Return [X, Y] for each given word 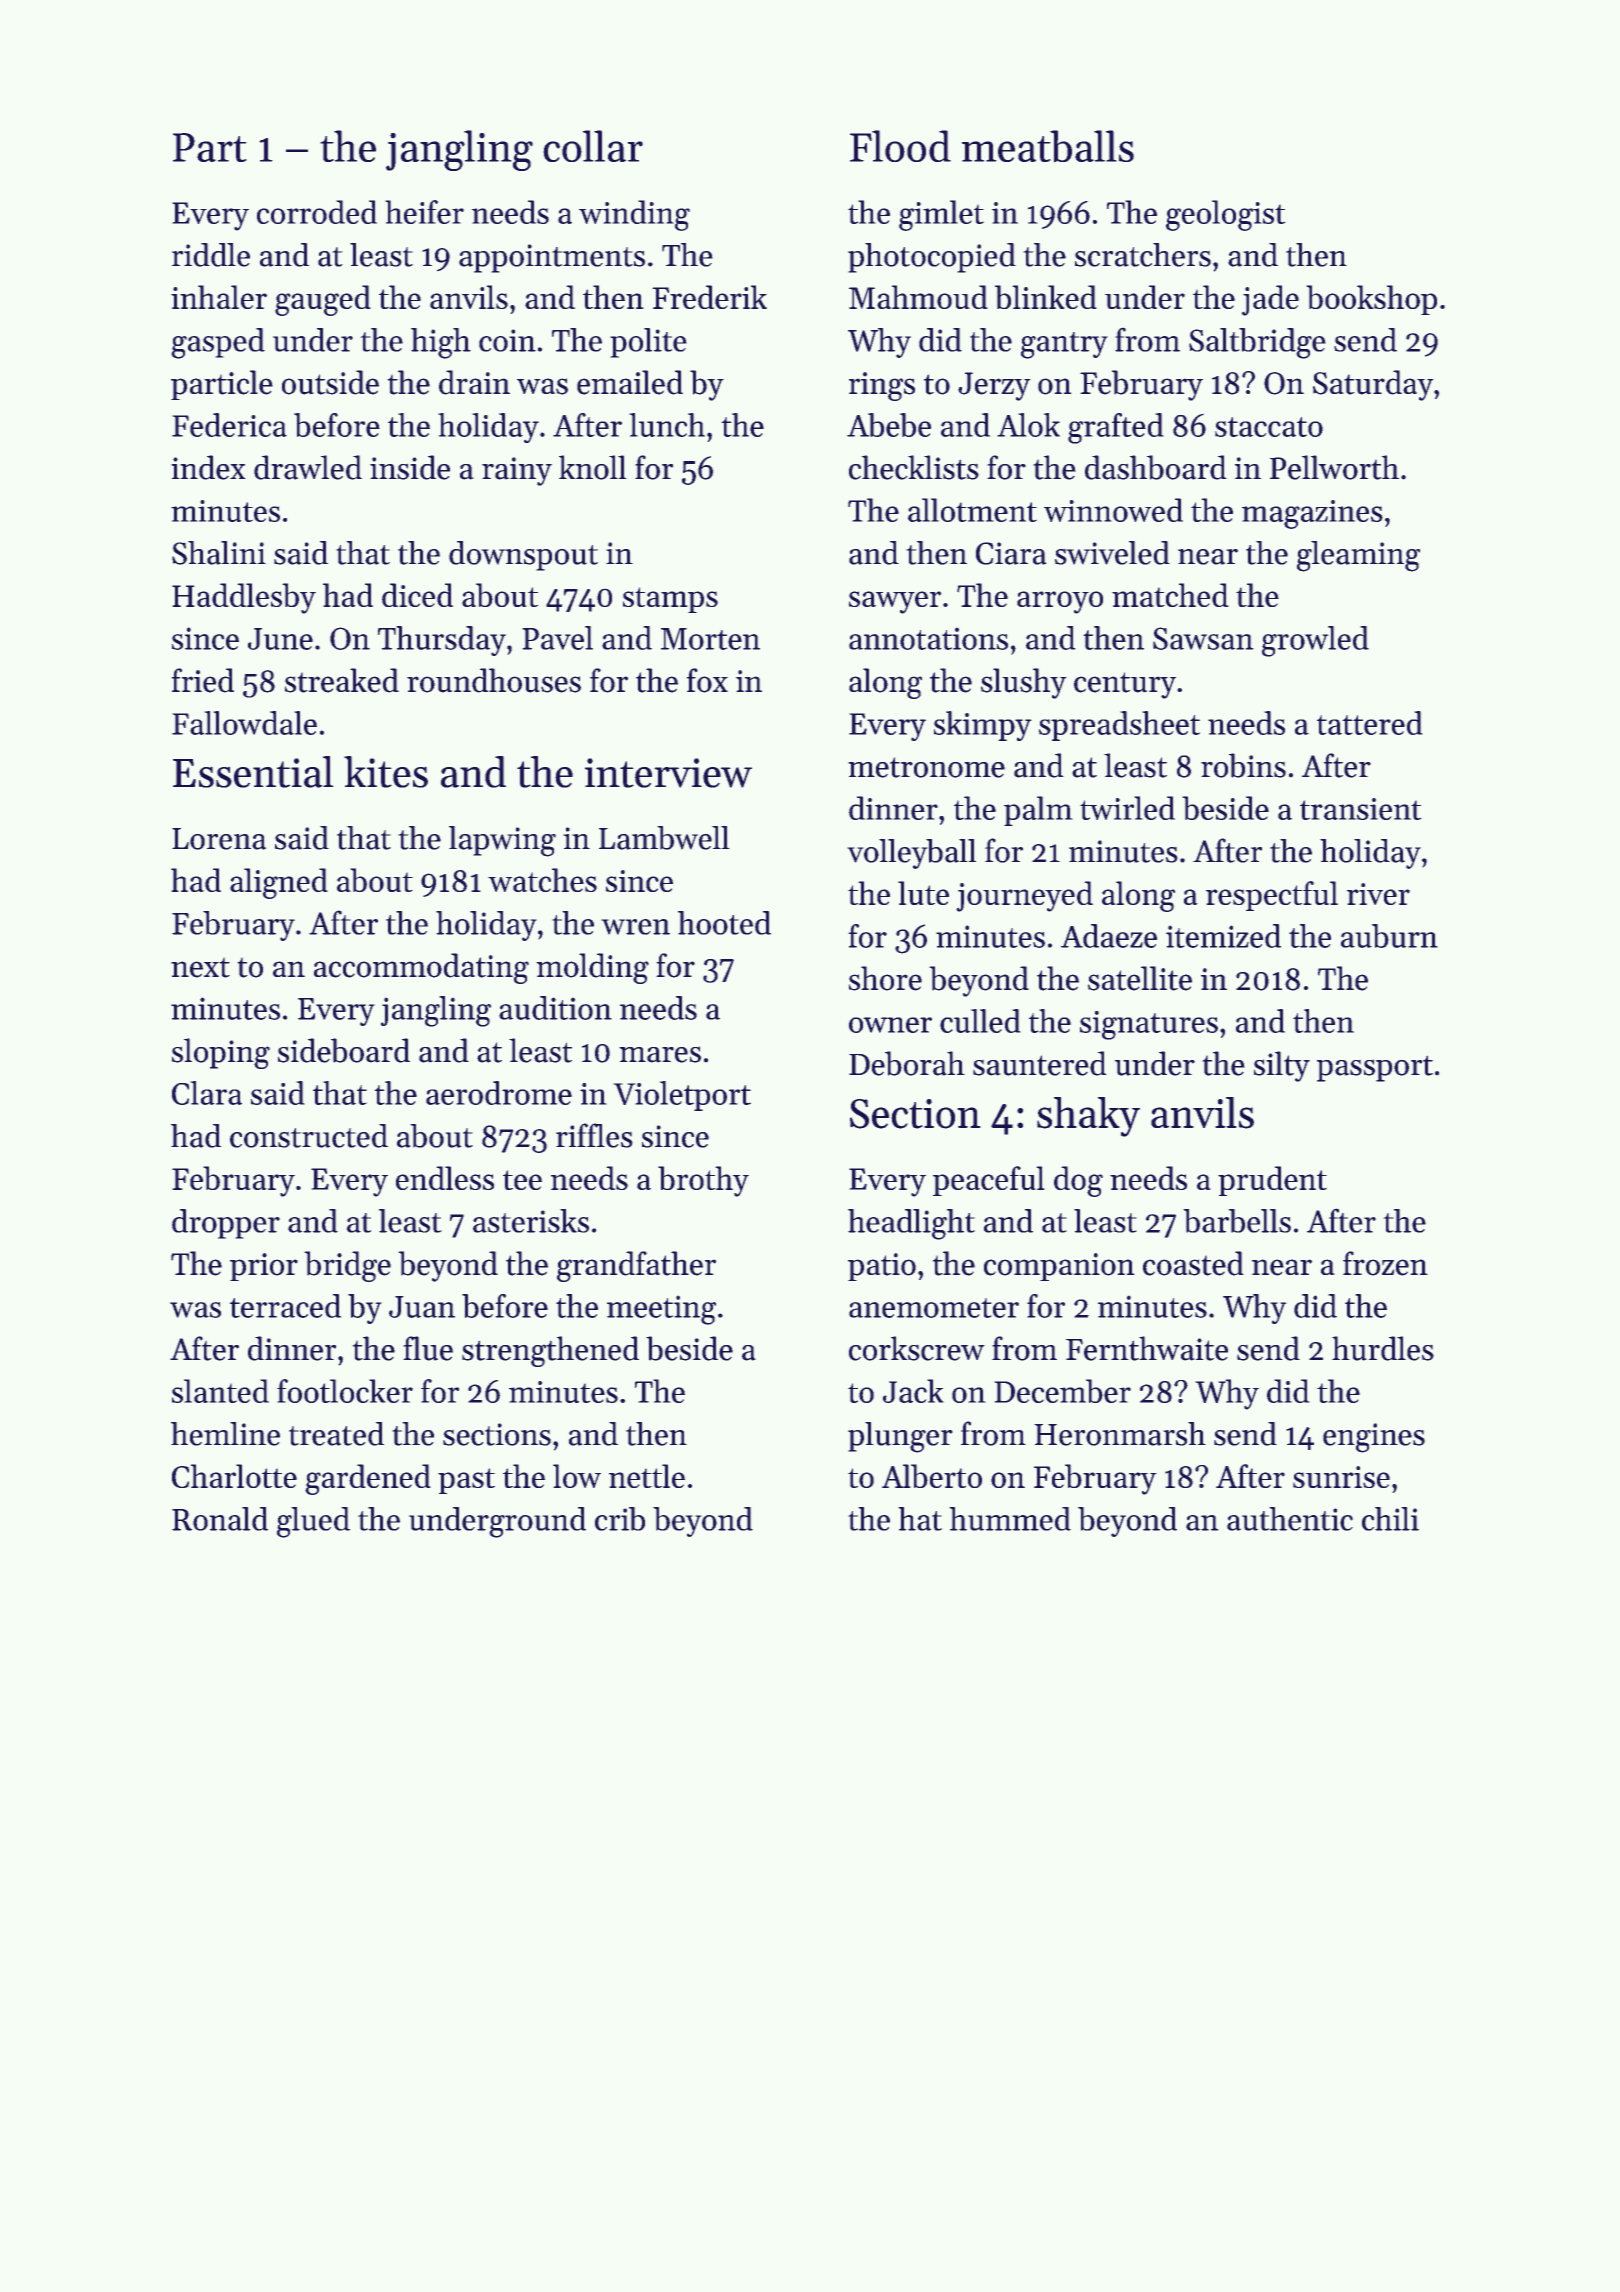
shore [885, 978]
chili [1390, 1519]
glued [313, 1522]
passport [1375, 1068]
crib [620, 1519]
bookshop [1371, 300]
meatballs [1048, 146]
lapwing [502, 841]
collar [593, 146]
